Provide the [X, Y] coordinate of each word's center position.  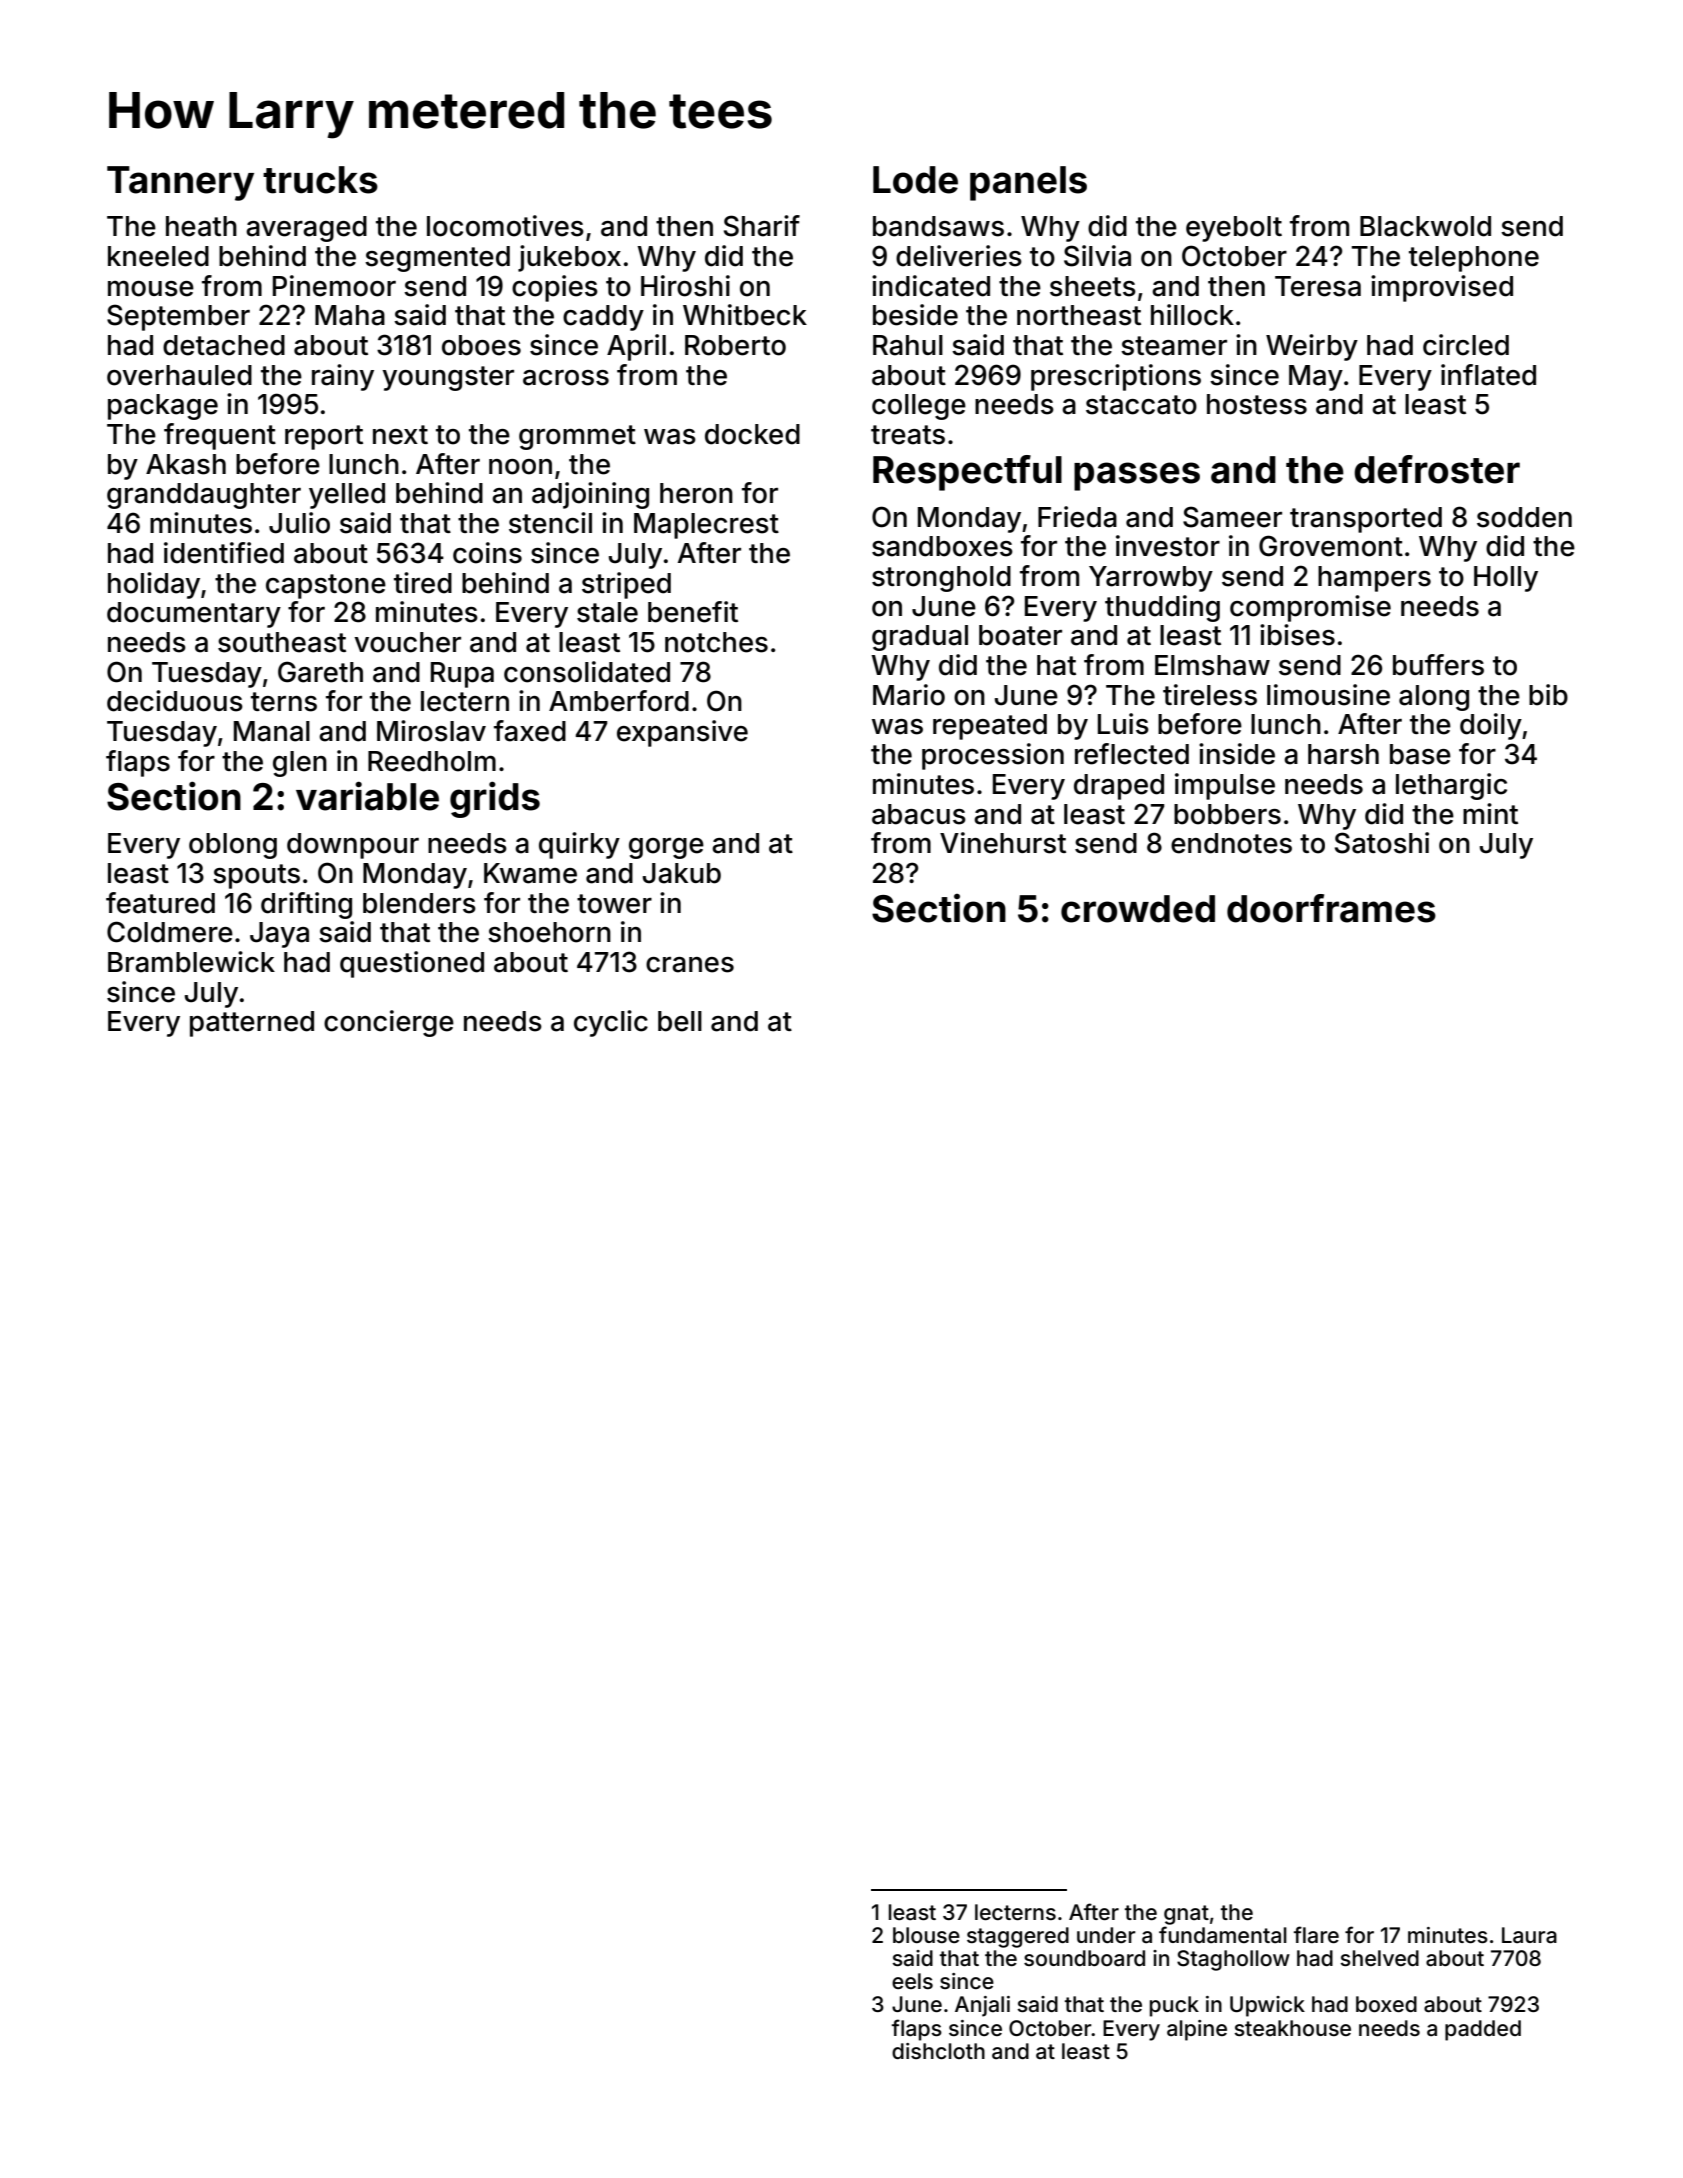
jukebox [569, 258]
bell [680, 1021]
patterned [252, 1024]
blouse [926, 1935]
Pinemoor [334, 286]
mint [1490, 813]
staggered [1018, 1937]
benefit [693, 612]
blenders [419, 903]
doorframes [1331, 908]
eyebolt [1234, 229]
